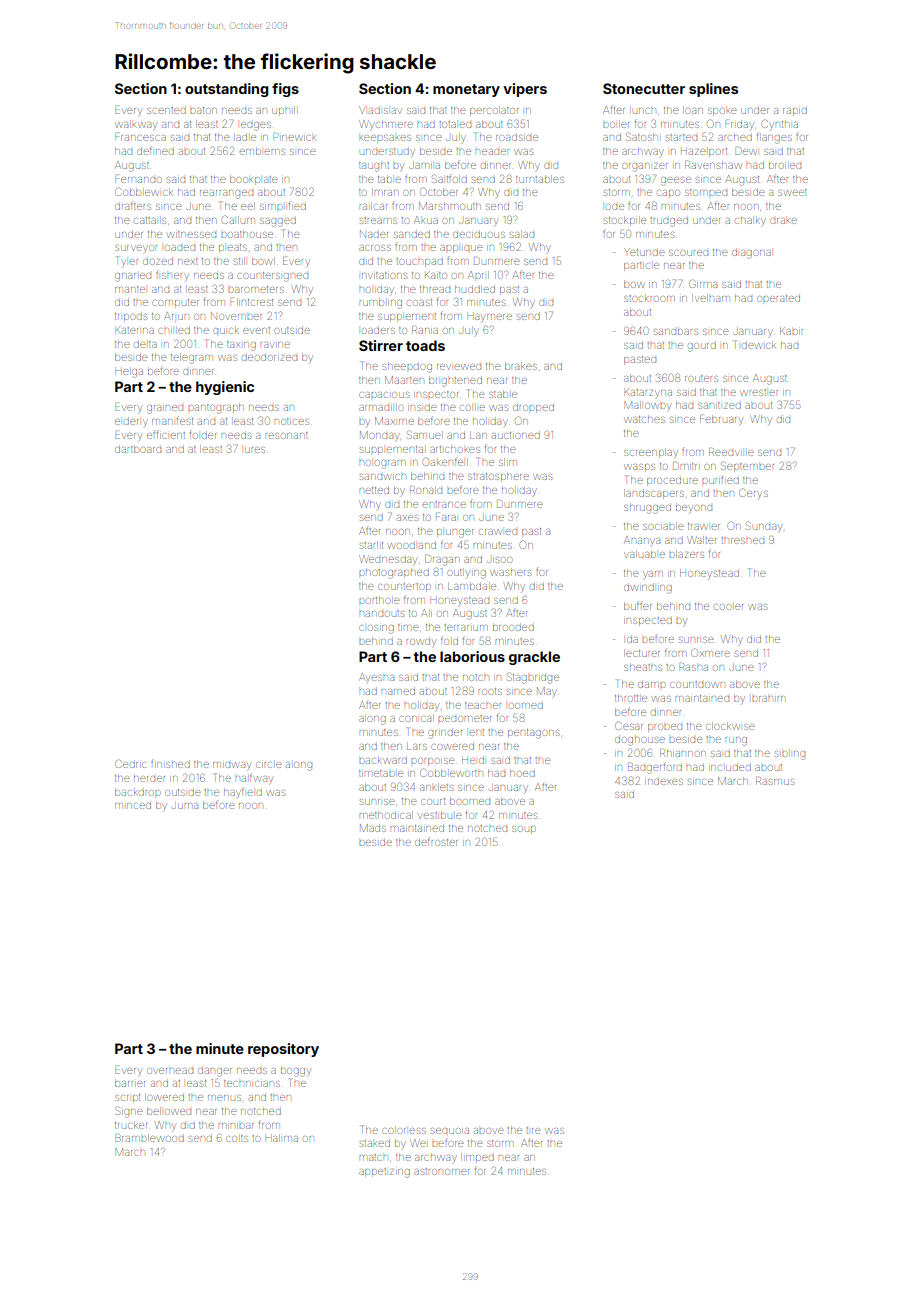  Describe the element at coordinates (489, 318) in the image. I see `Haymere` at that location.
